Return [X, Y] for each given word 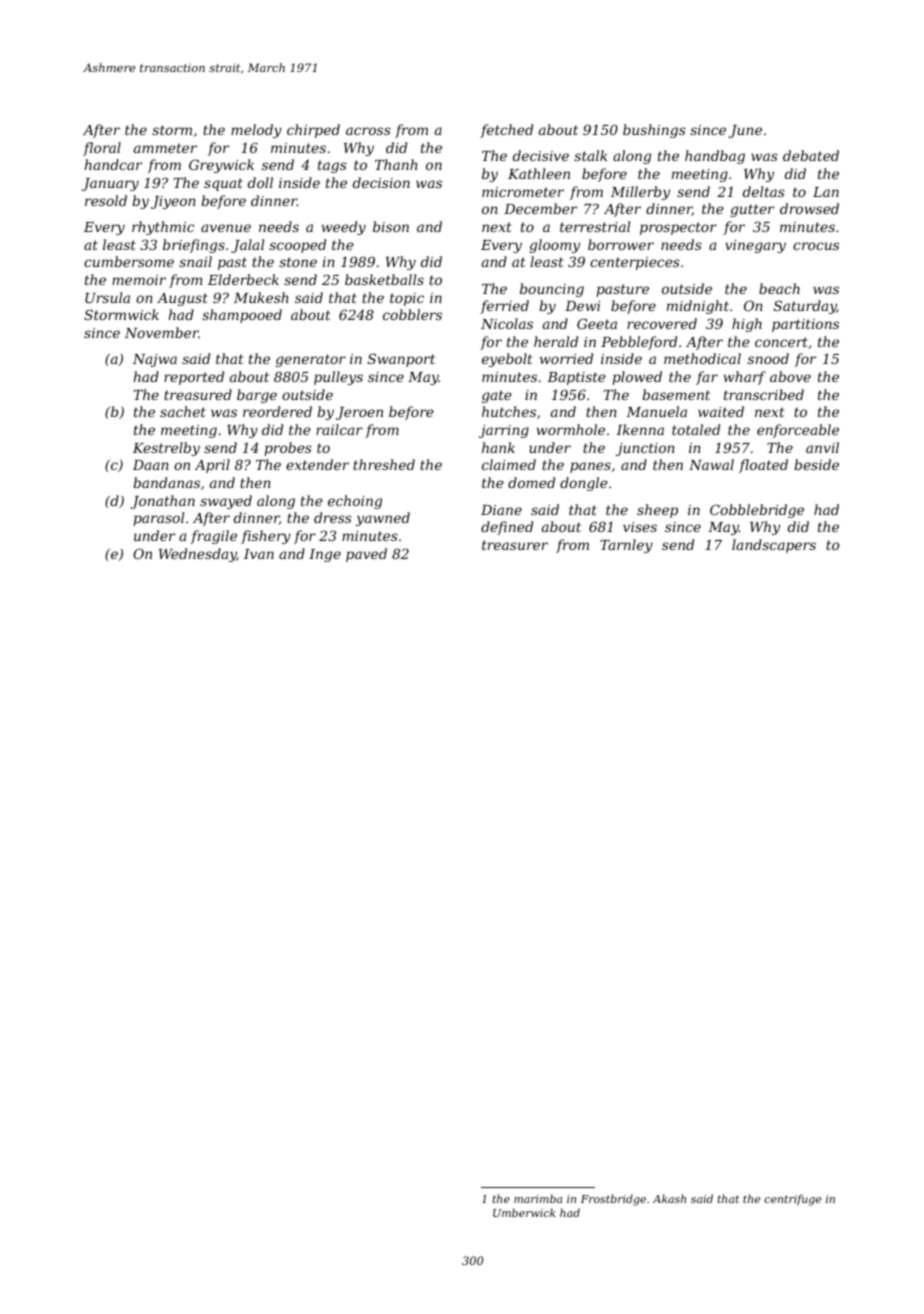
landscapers [774, 546]
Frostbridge [613, 1200]
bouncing [552, 290]
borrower [621, 244]
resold [106, 200]
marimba [538, 1198]
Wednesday [198, 555]
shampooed [242, 316]
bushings [654, 131]
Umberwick [524, 1212]
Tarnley [626, 546]
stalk [590, 155]
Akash [669, 1198]
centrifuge [793, 1200]
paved [366, 555]
